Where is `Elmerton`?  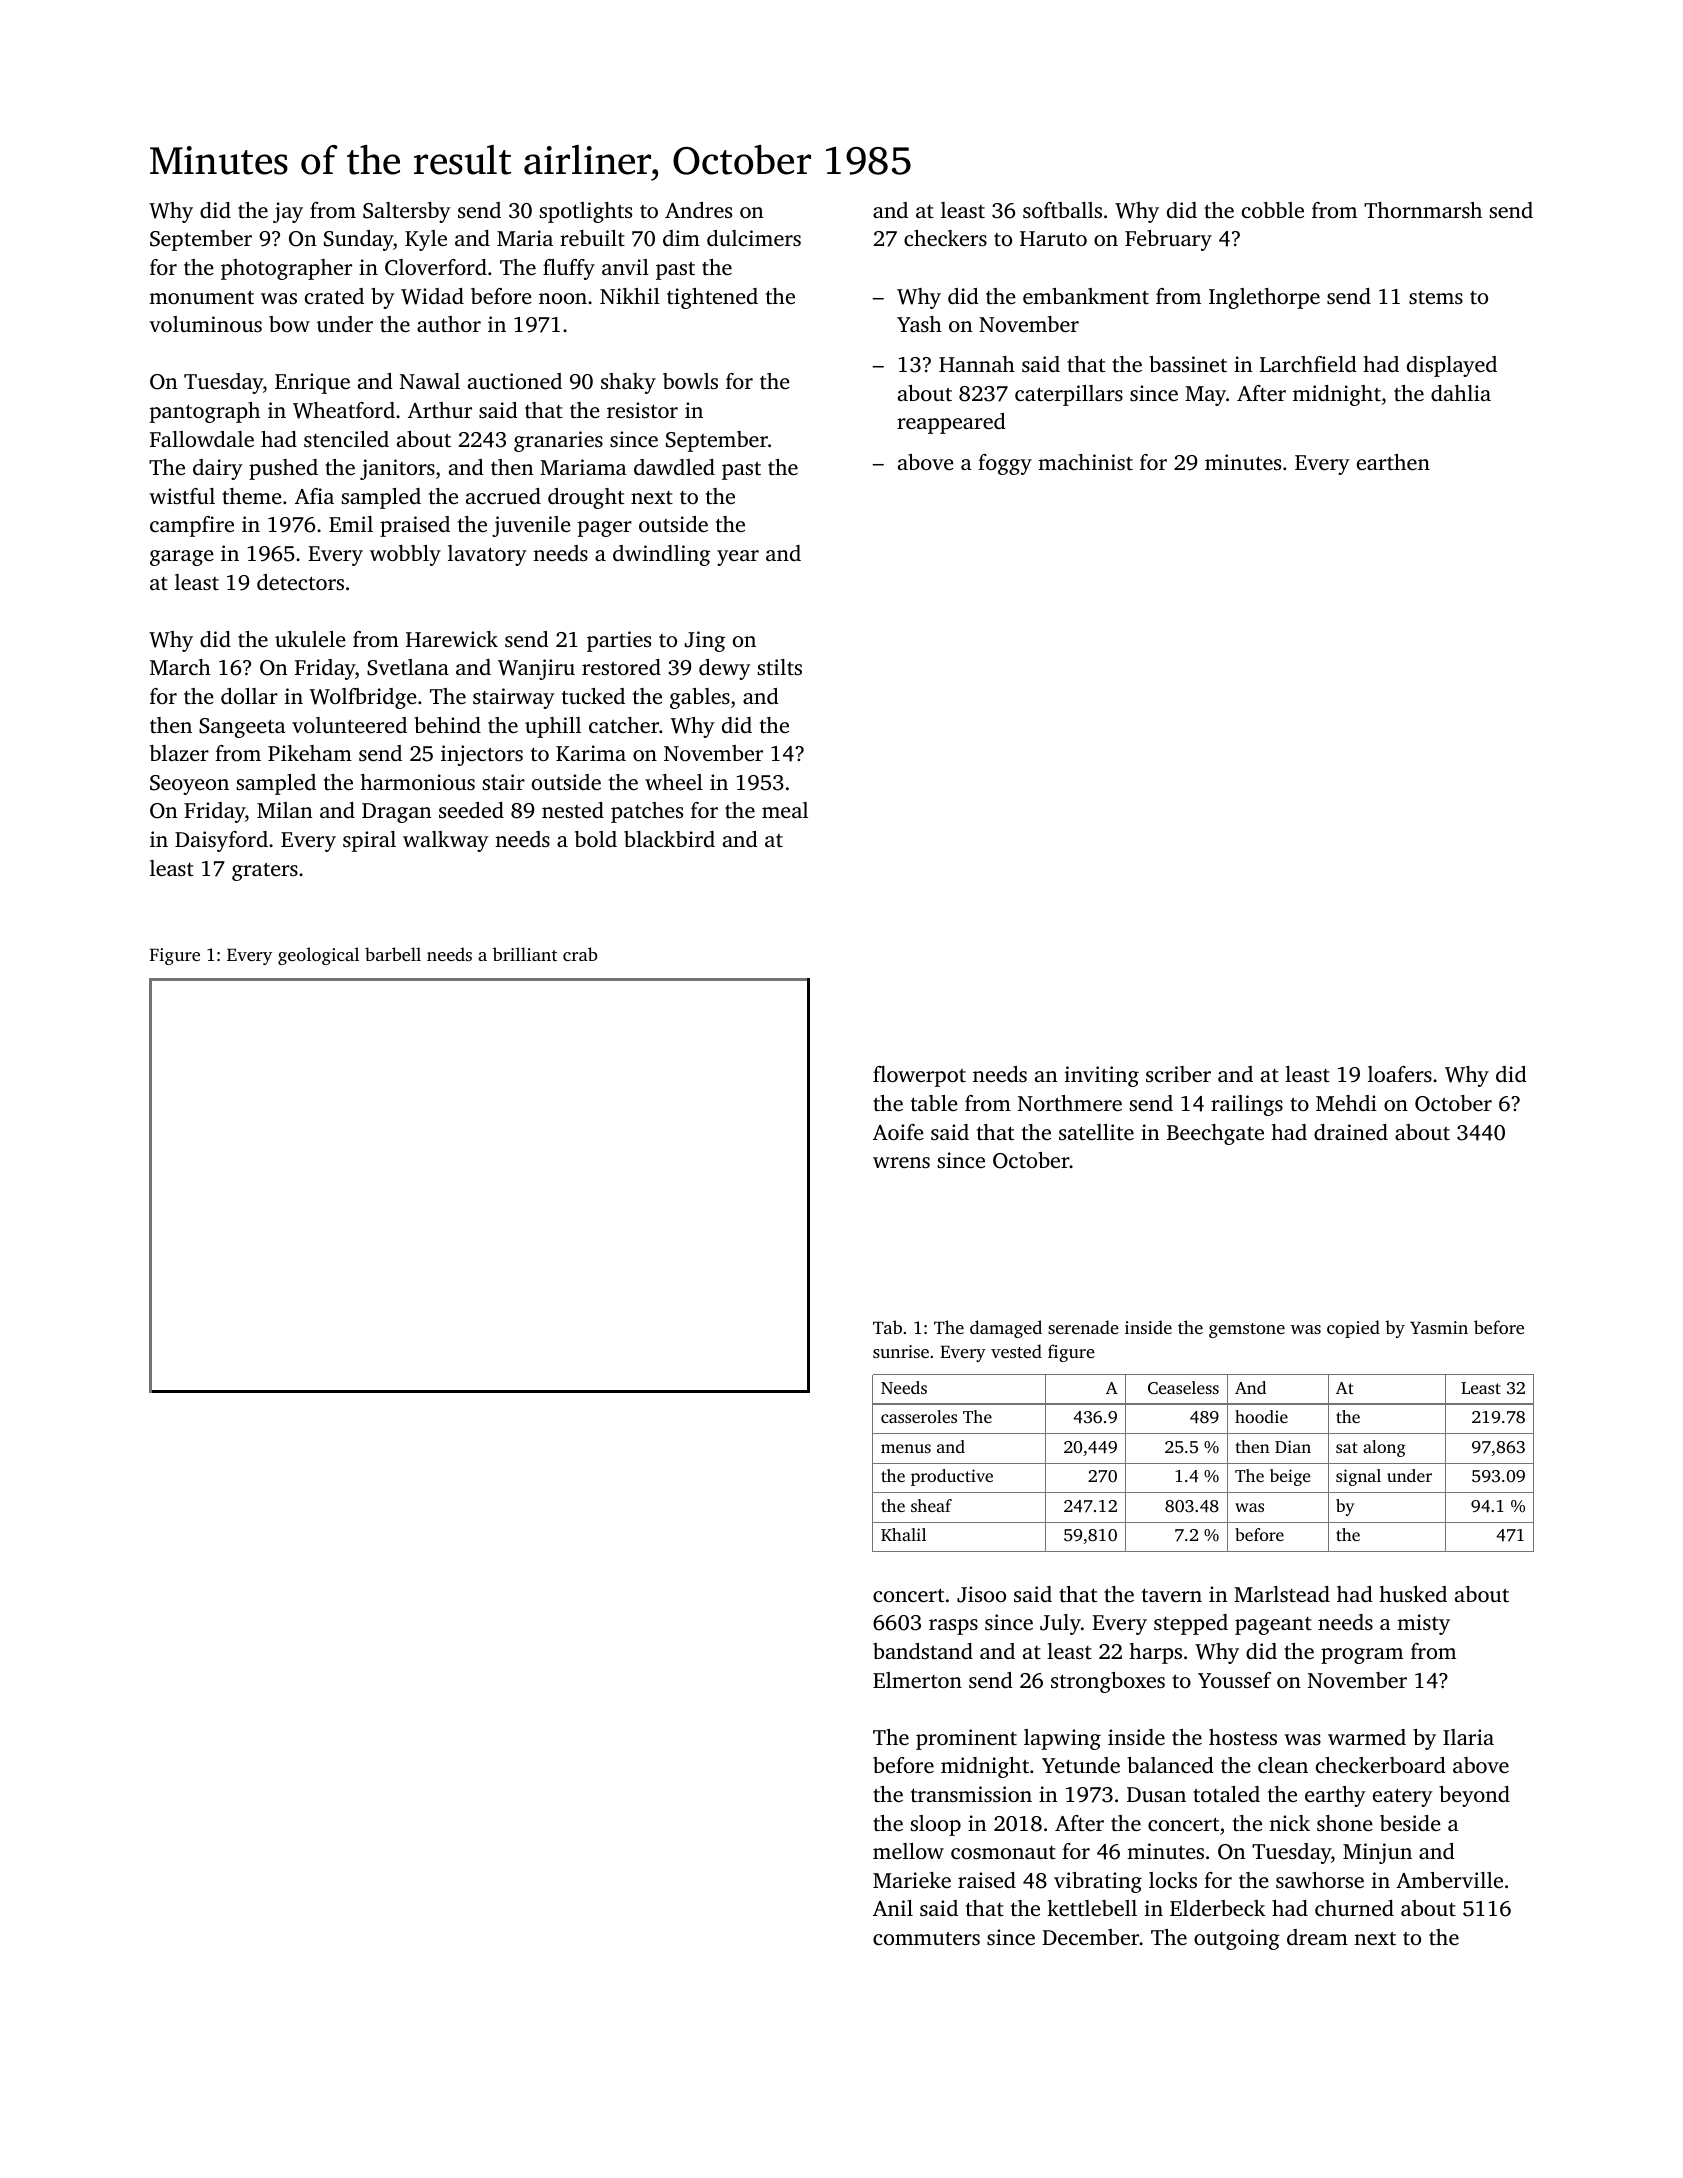
Elmerton is located at coordinates (917, 1680).
